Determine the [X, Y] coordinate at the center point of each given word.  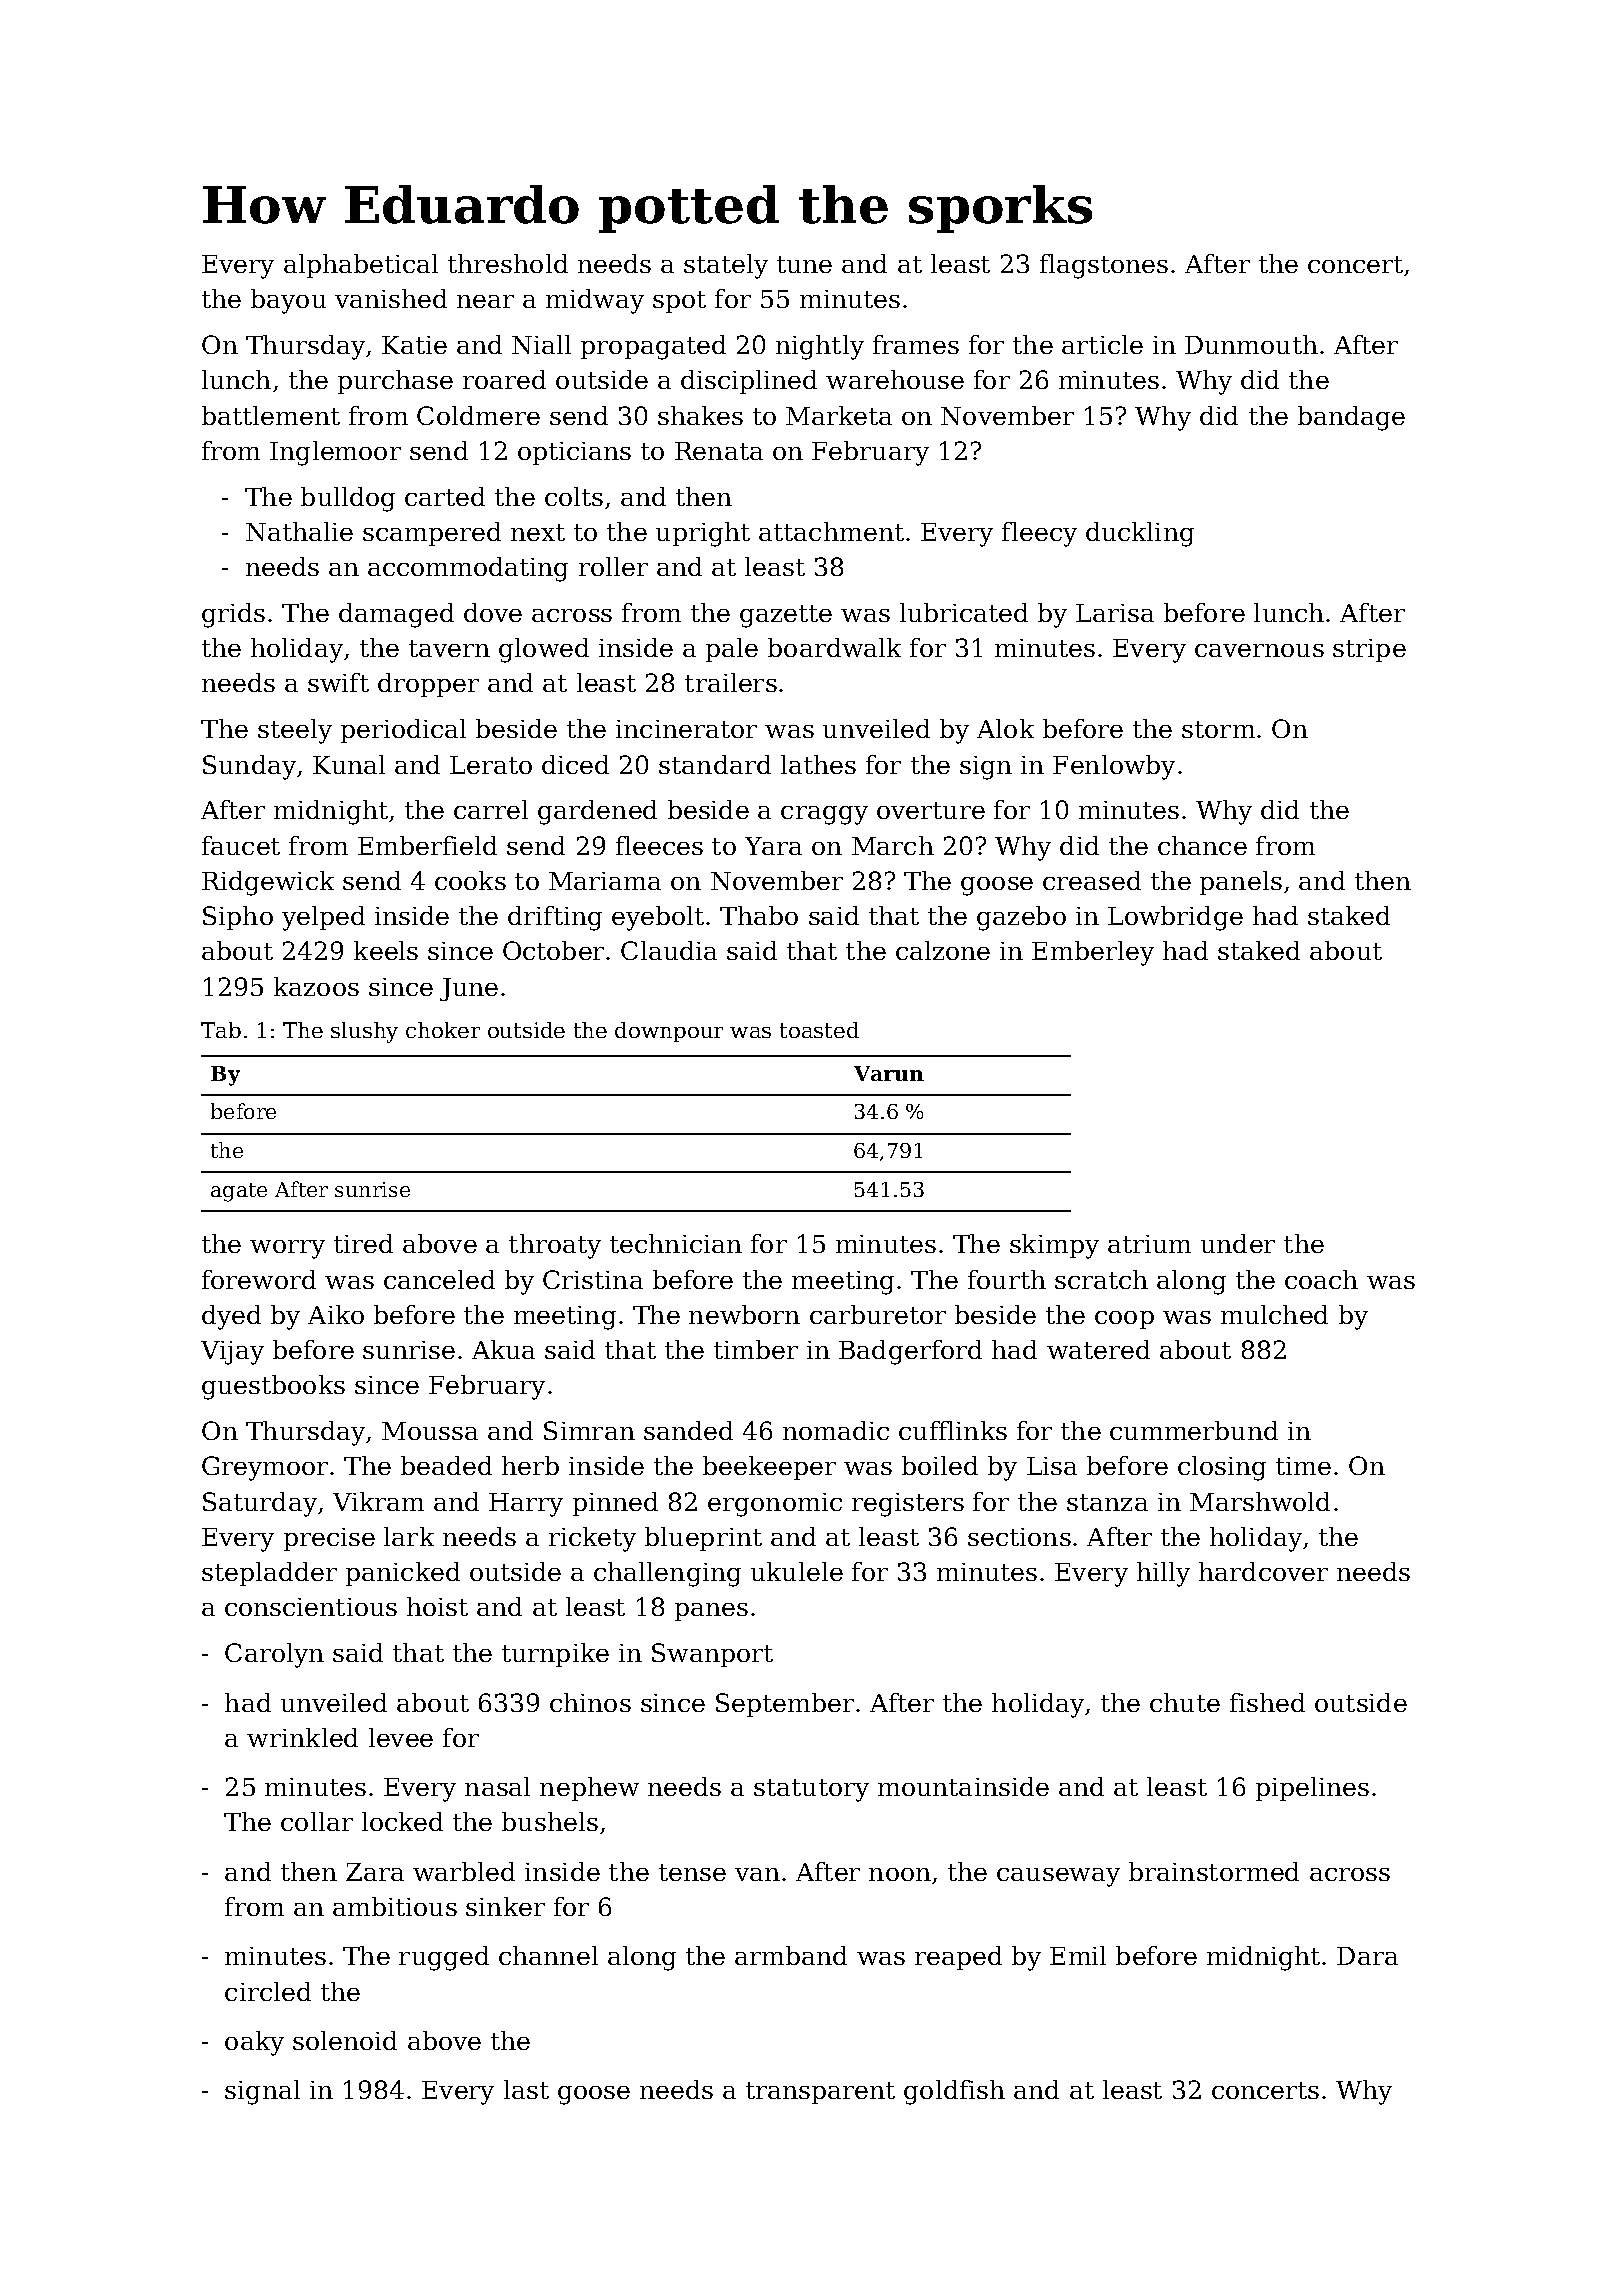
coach [1321, 1279]
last [526, 2089]
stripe [1369, 650]
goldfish [954, 2092]
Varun [889, 1073]
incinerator [686, 729]
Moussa [430, 1431]
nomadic [836, 1430]
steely [295, 731]
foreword [259, 1279]
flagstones [1104, 266]
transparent [820, 2093]
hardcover [1263, 1571]
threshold [508, 263]
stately [726, 266]
